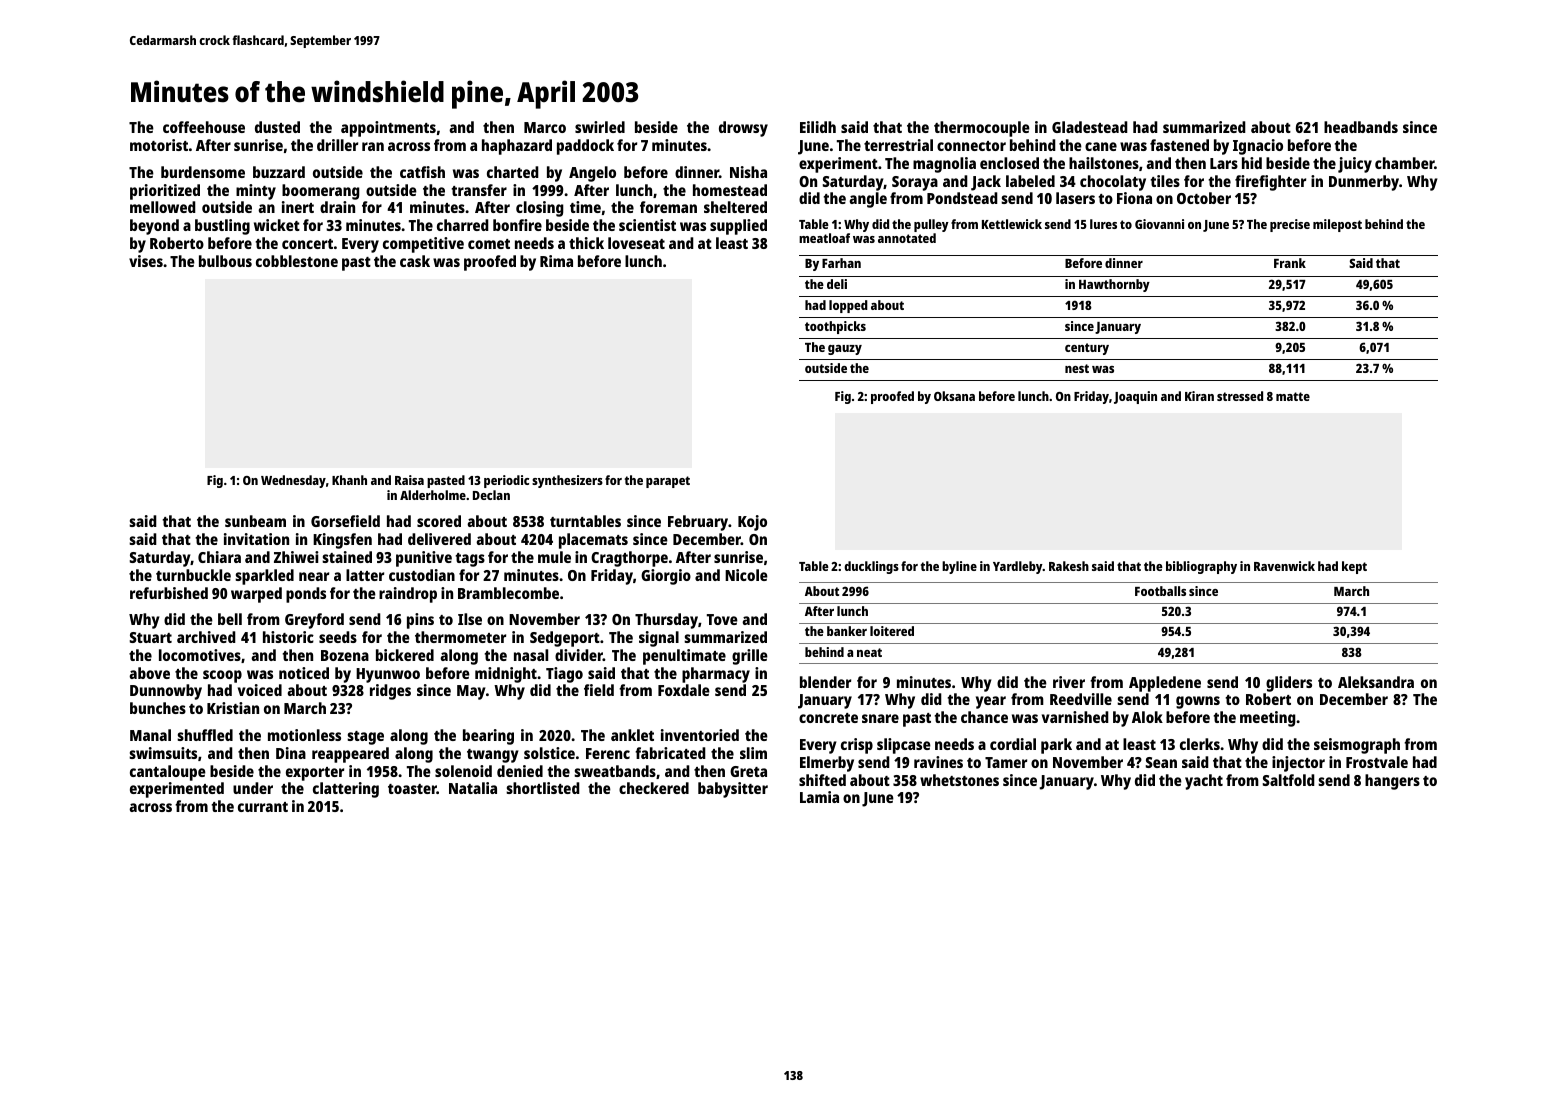 The width and height of the image is (1567, 1108). Describe the element at coordinates (954, 396) in the image. I see `Oksana` at that location.
